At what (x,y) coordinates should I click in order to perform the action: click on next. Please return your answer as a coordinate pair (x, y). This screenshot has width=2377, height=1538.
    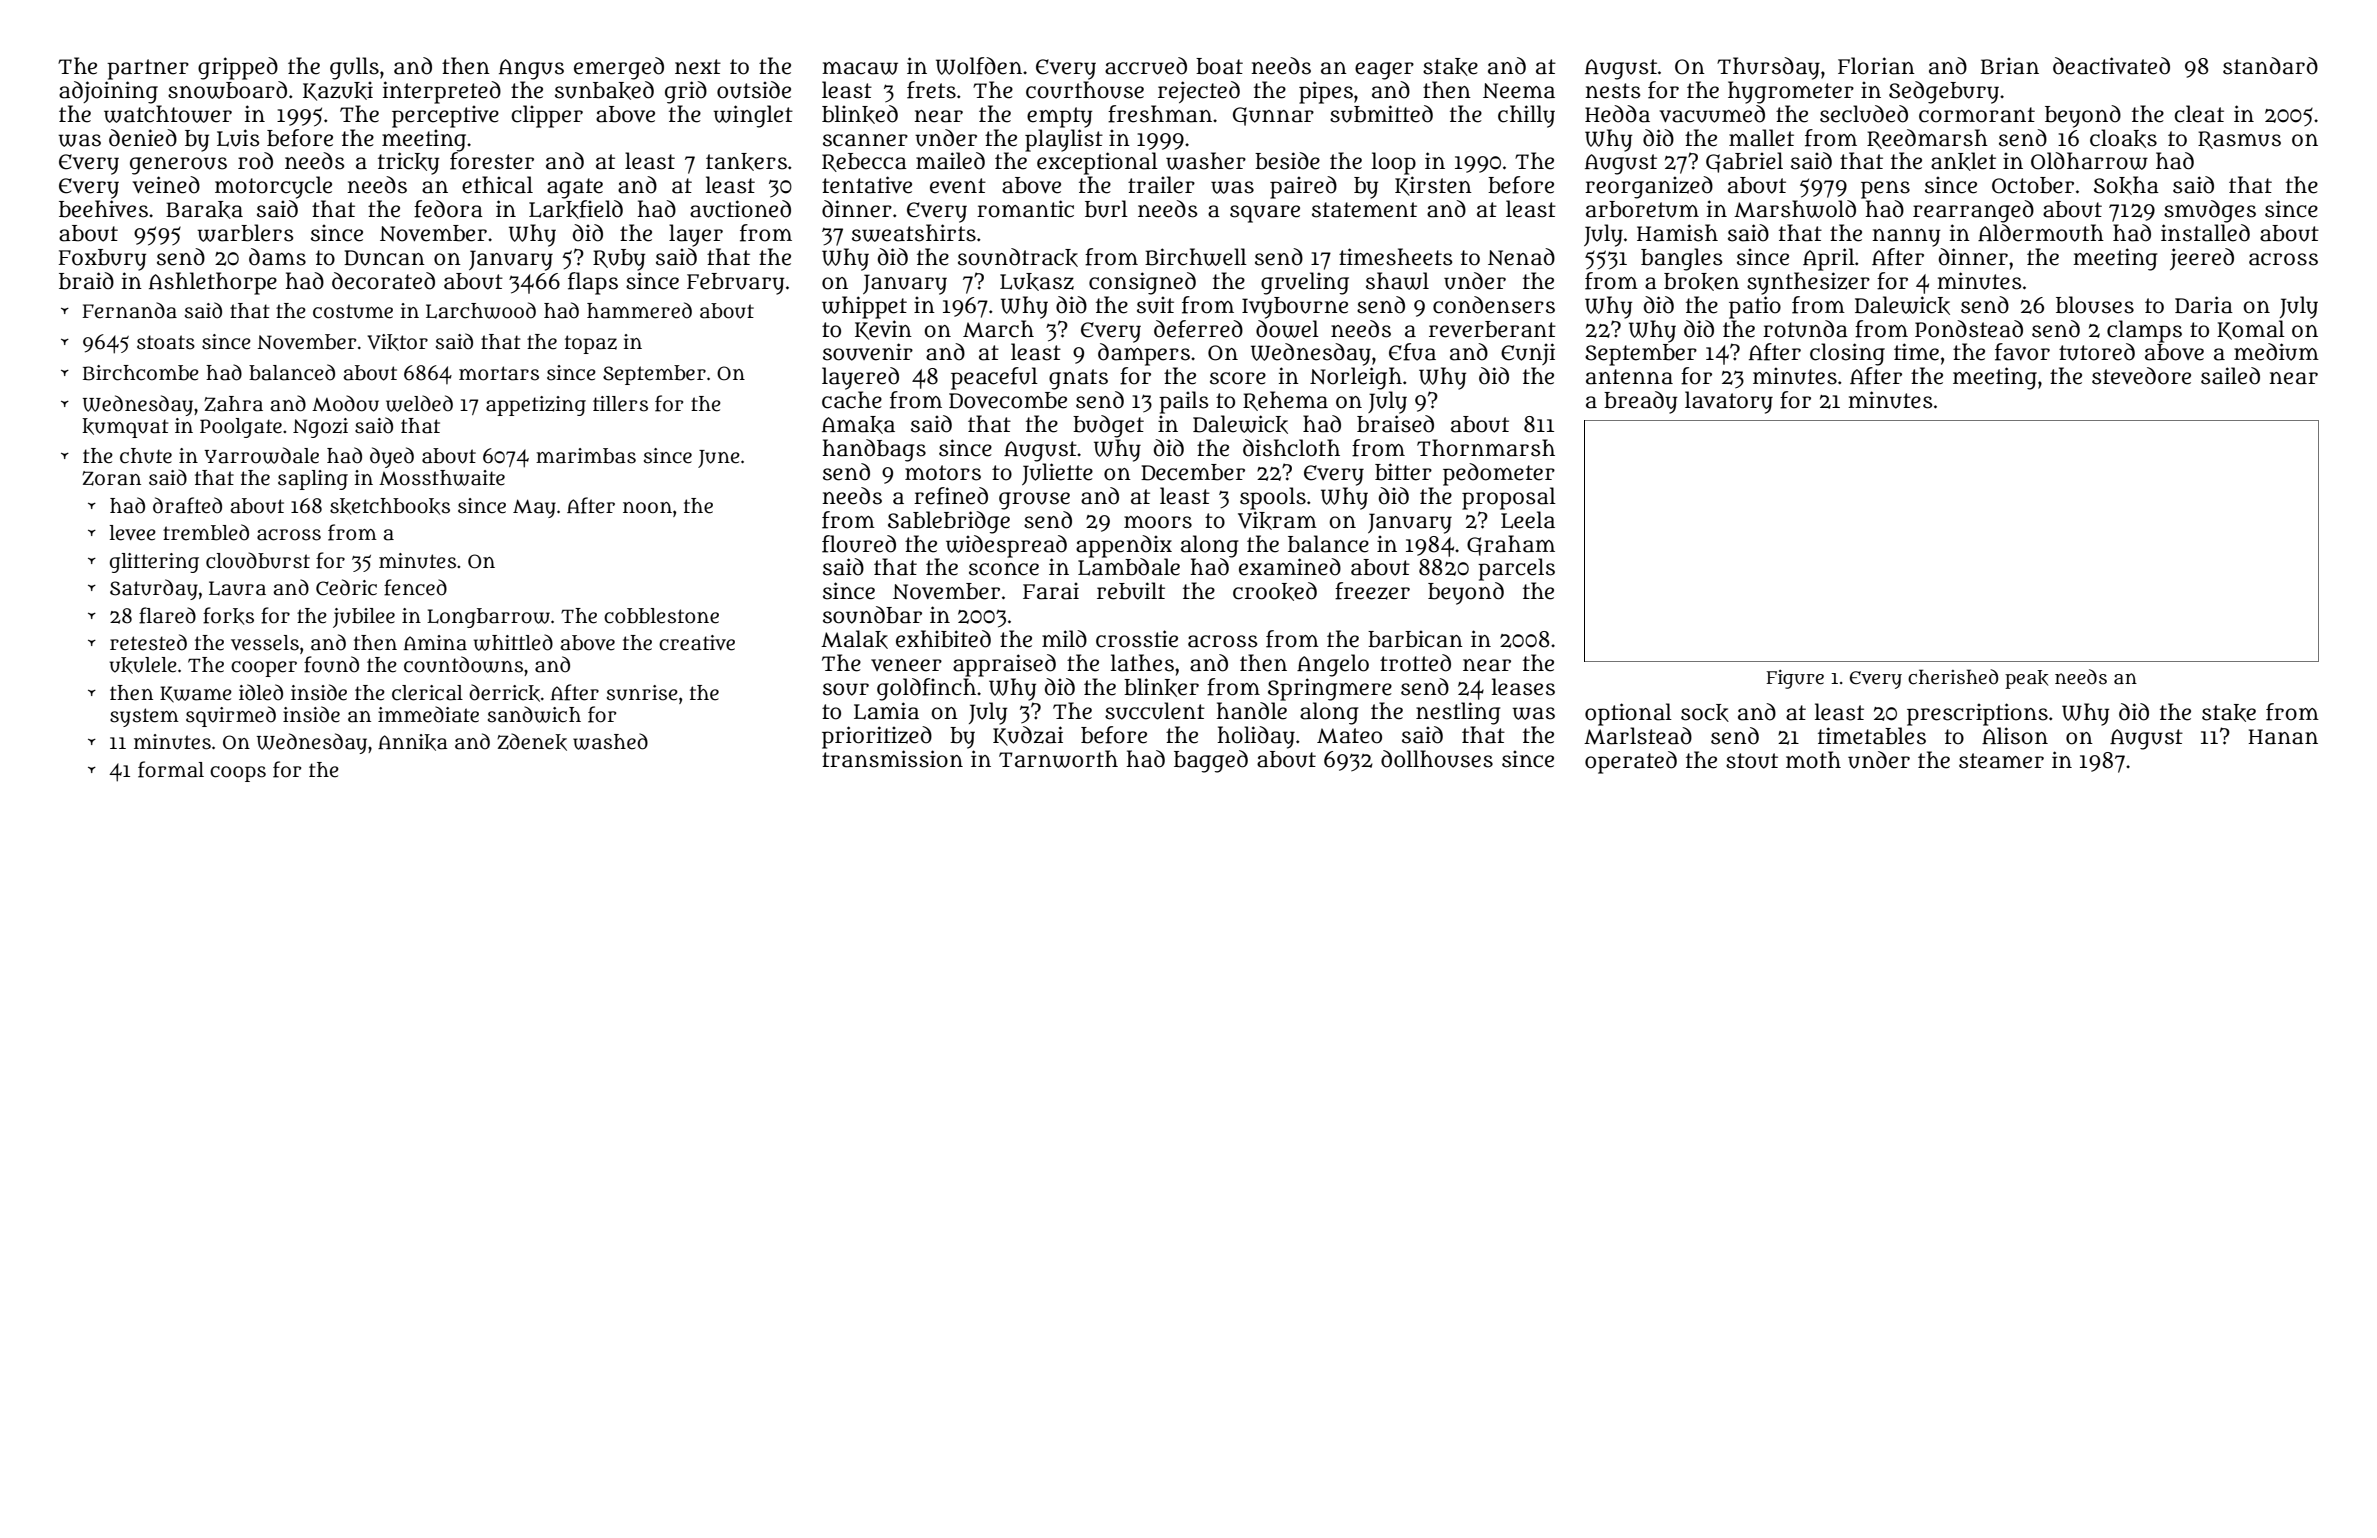
    Looking at the image, I should click on (698, 67).
